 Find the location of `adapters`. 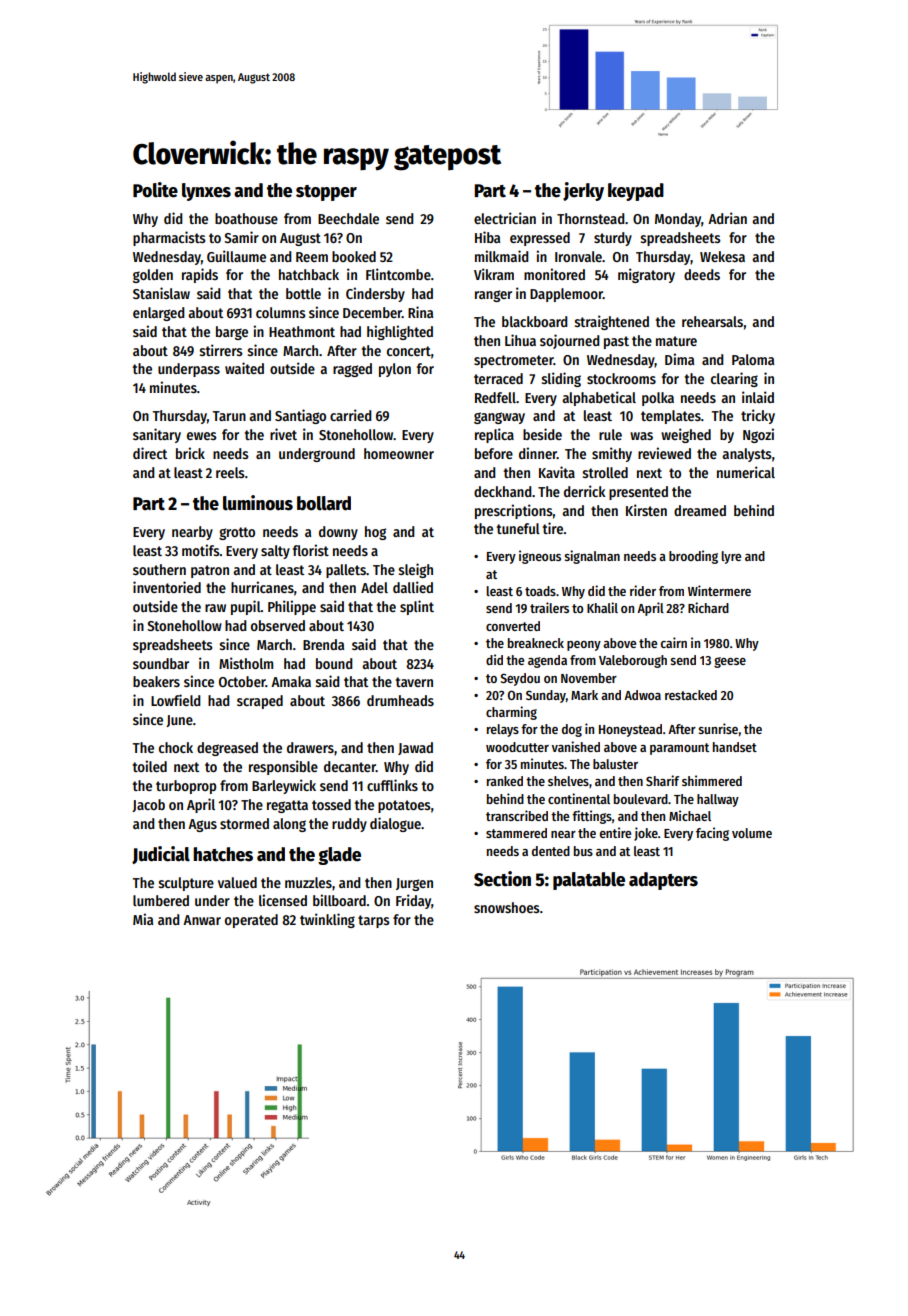

adapters is located at coordinates (663, 881).
